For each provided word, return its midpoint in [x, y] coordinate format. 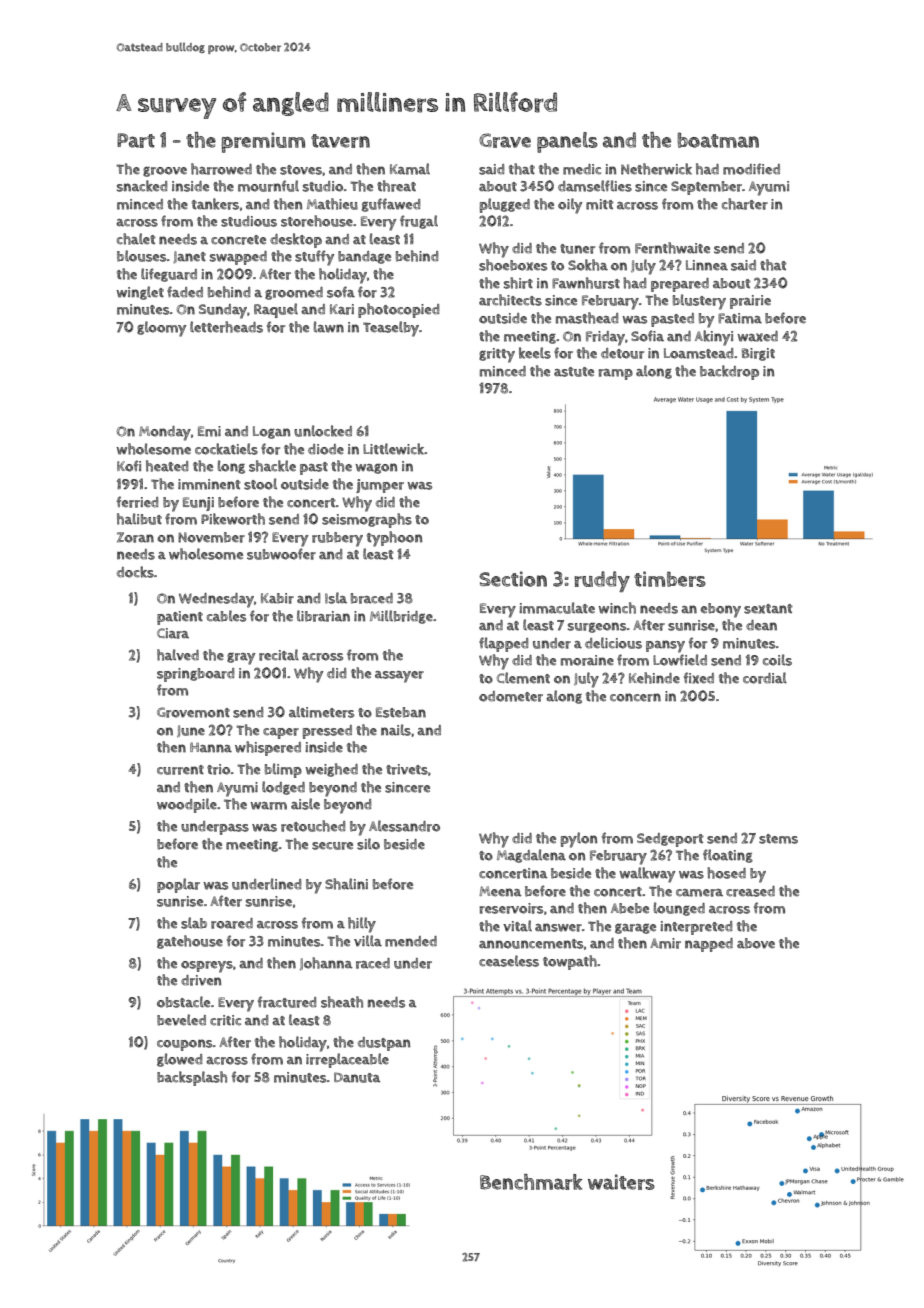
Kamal [410, 169]
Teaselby [391, 329]
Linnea [707, 265]
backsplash [192, 1078]
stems [778, 839]
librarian [323, 616]
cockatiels [226, 449]
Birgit [758, 354]
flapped [503, 644]
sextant [768, 609]
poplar [178, 885]
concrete [238, 240]
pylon [579, 840]
